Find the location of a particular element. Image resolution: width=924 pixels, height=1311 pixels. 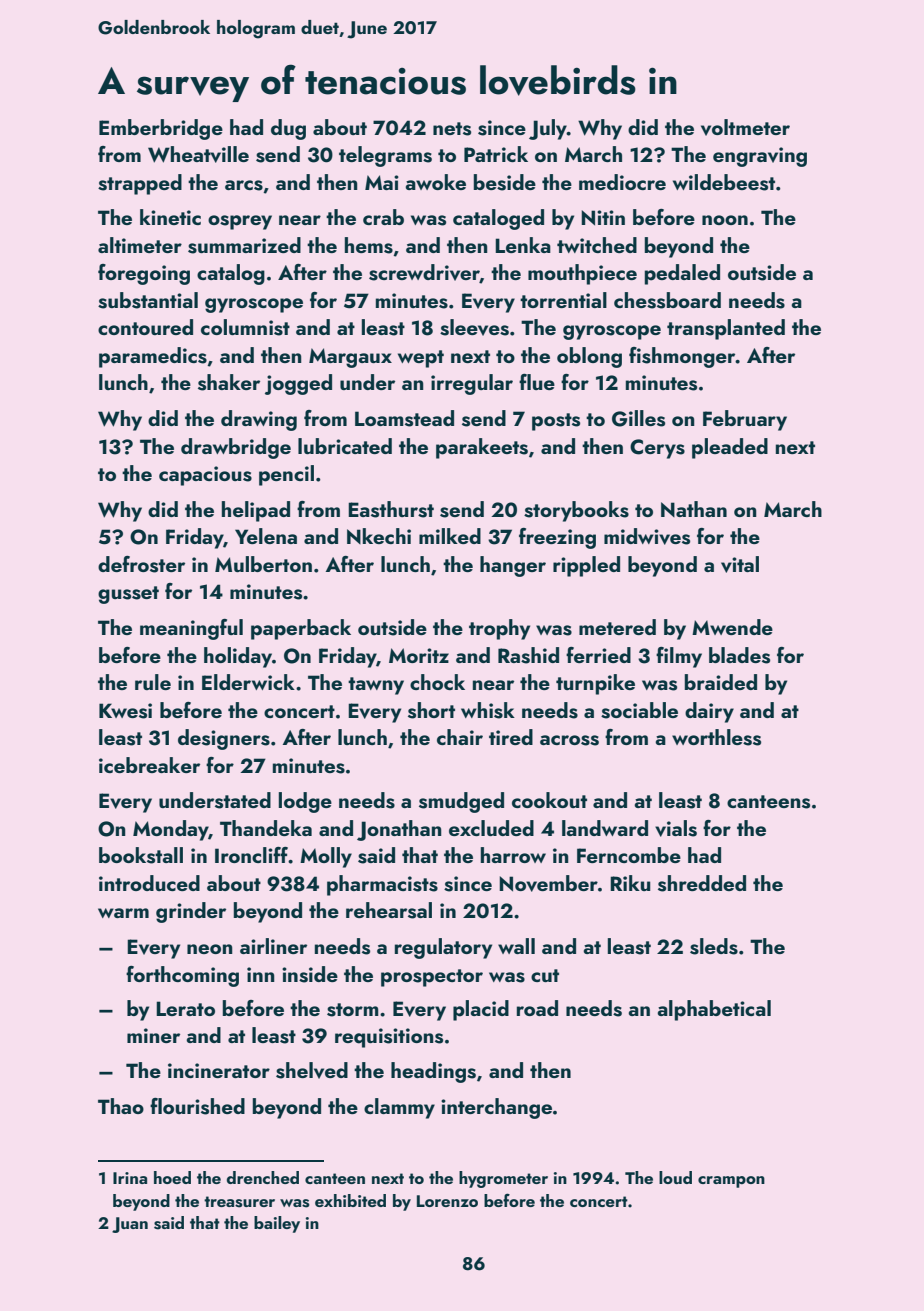

icebreaker is located at coordinates (149, 765).
